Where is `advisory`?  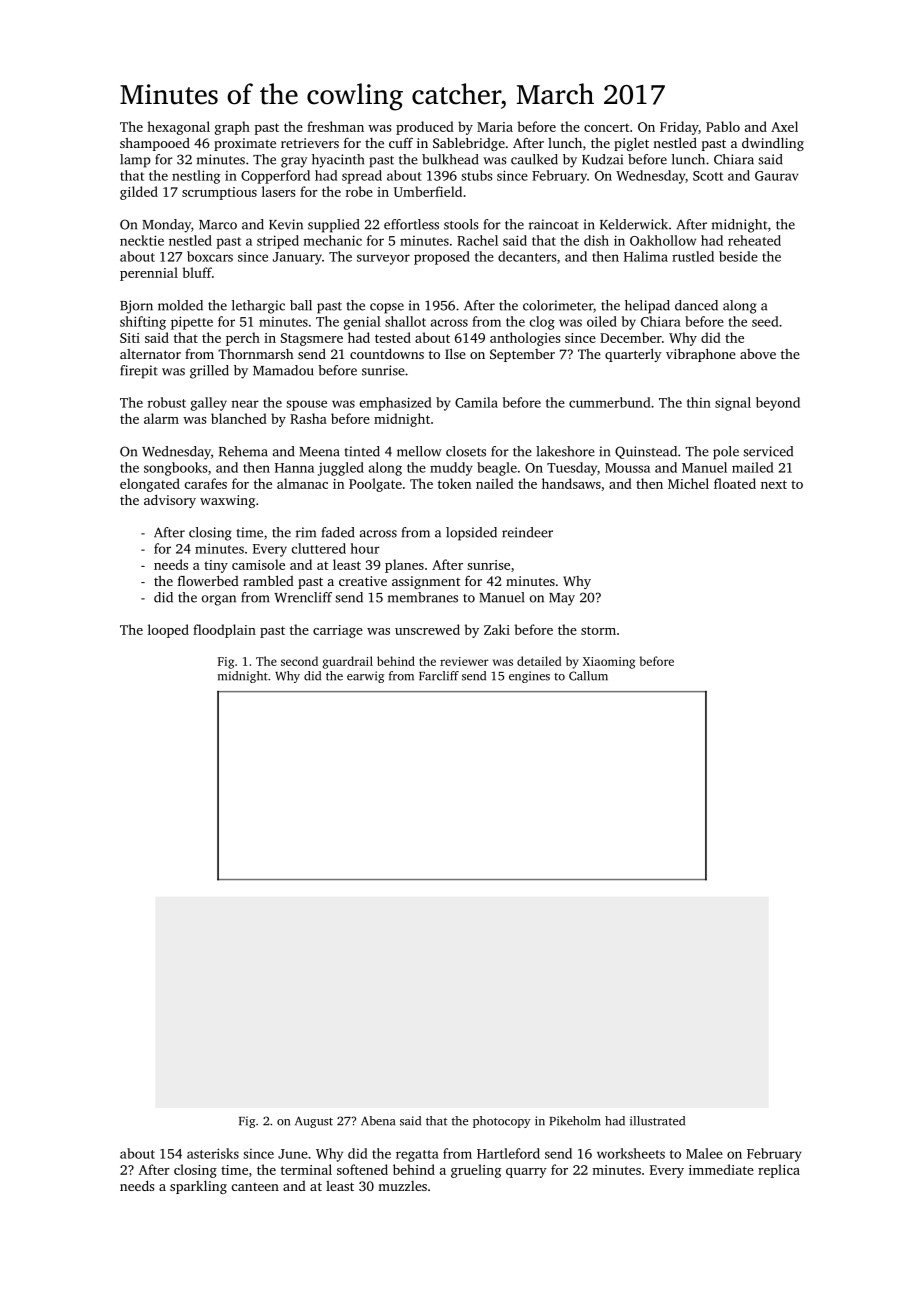 advisory is located at coordinates (170, 501).
